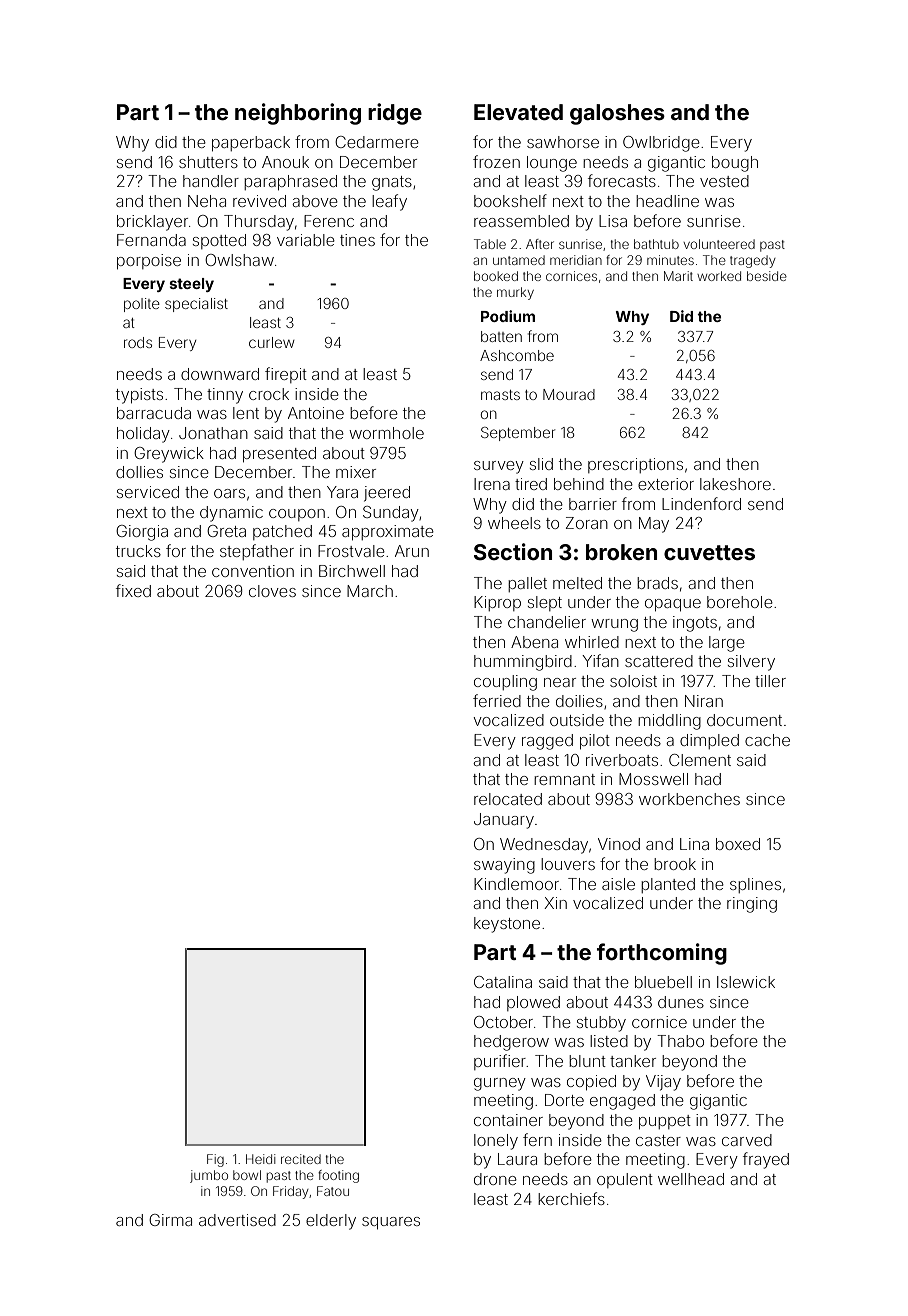 This screenshot has height=1316, width=908. What do you see at coordinates (518, 112) in the screenshot?
I see `Elevated` at bounding box center [518, 112].
